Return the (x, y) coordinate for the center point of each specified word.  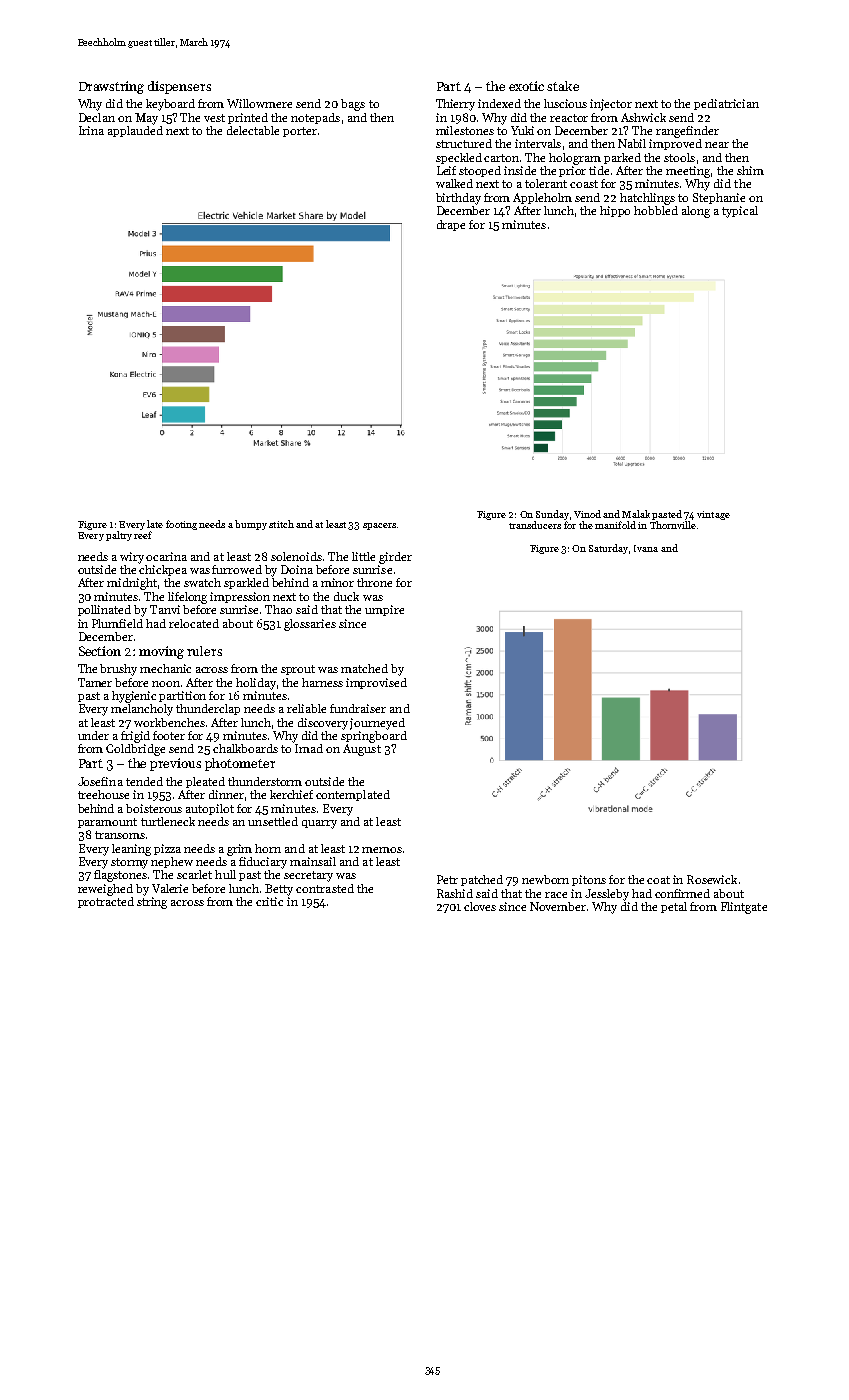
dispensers (179, 87)
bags (353, 105)
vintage (713, 515)
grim (239, 850)
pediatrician (726, 104)
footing (181, 525)
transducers (535, 525)
